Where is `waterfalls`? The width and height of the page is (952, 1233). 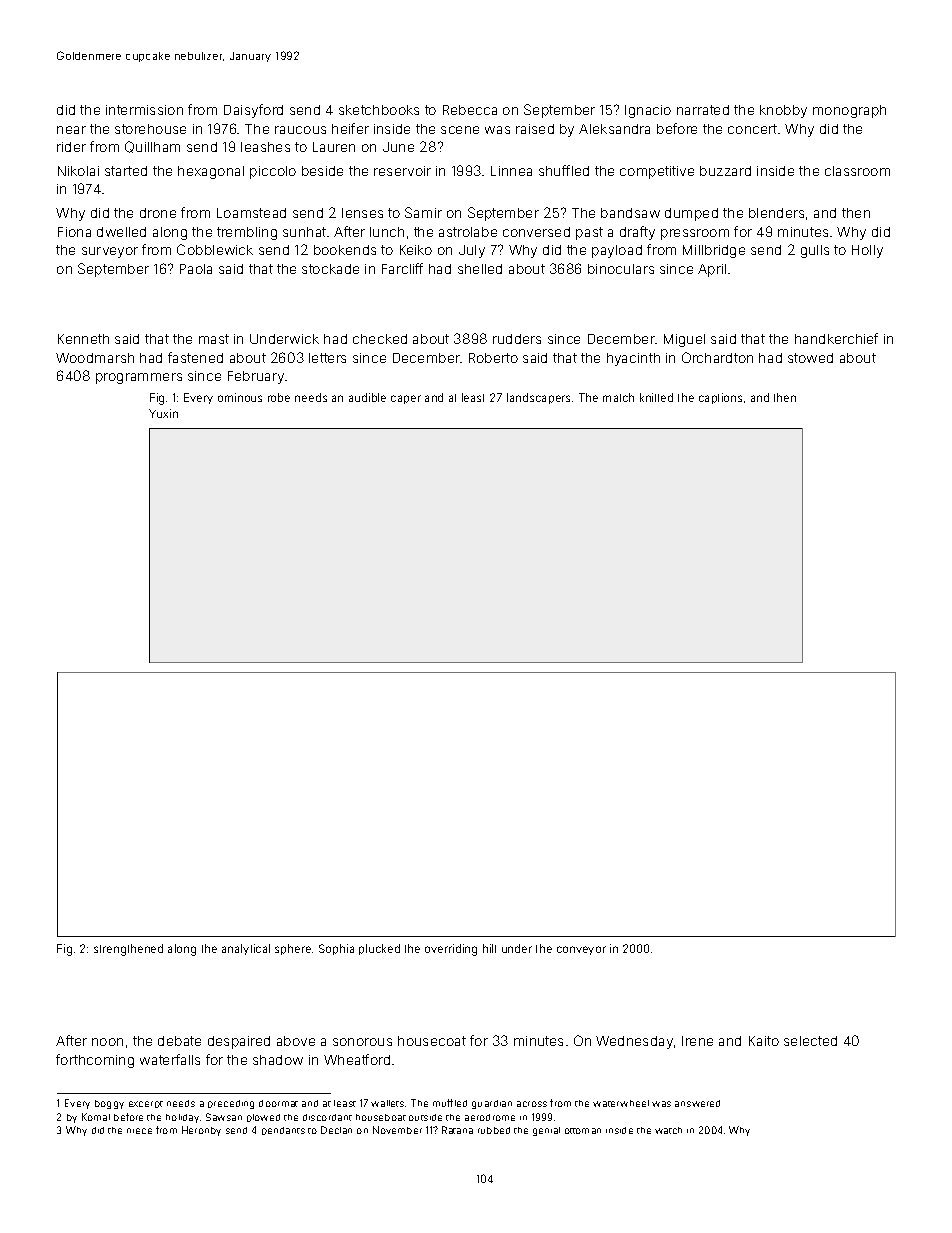 waterfalls is located at coordinates (170, 1059).
